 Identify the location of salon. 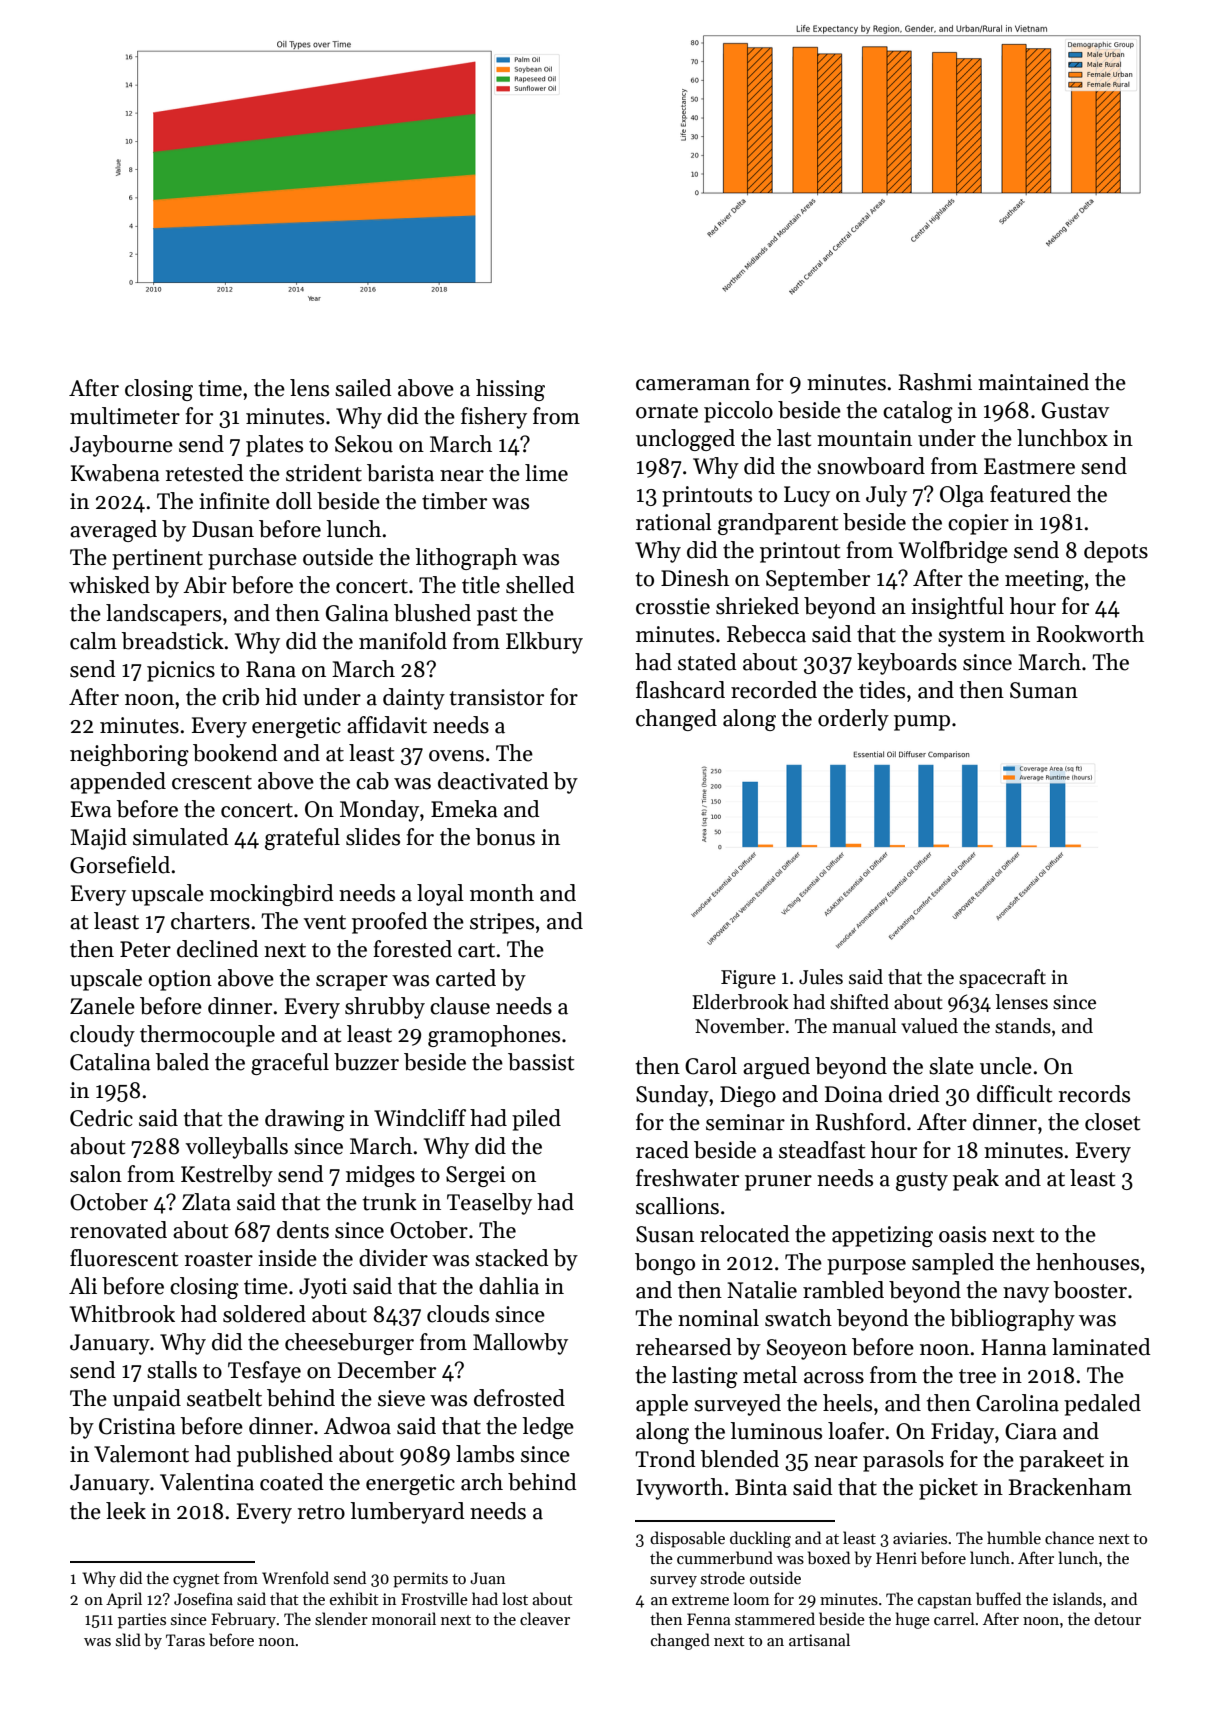
(96, 1174).
